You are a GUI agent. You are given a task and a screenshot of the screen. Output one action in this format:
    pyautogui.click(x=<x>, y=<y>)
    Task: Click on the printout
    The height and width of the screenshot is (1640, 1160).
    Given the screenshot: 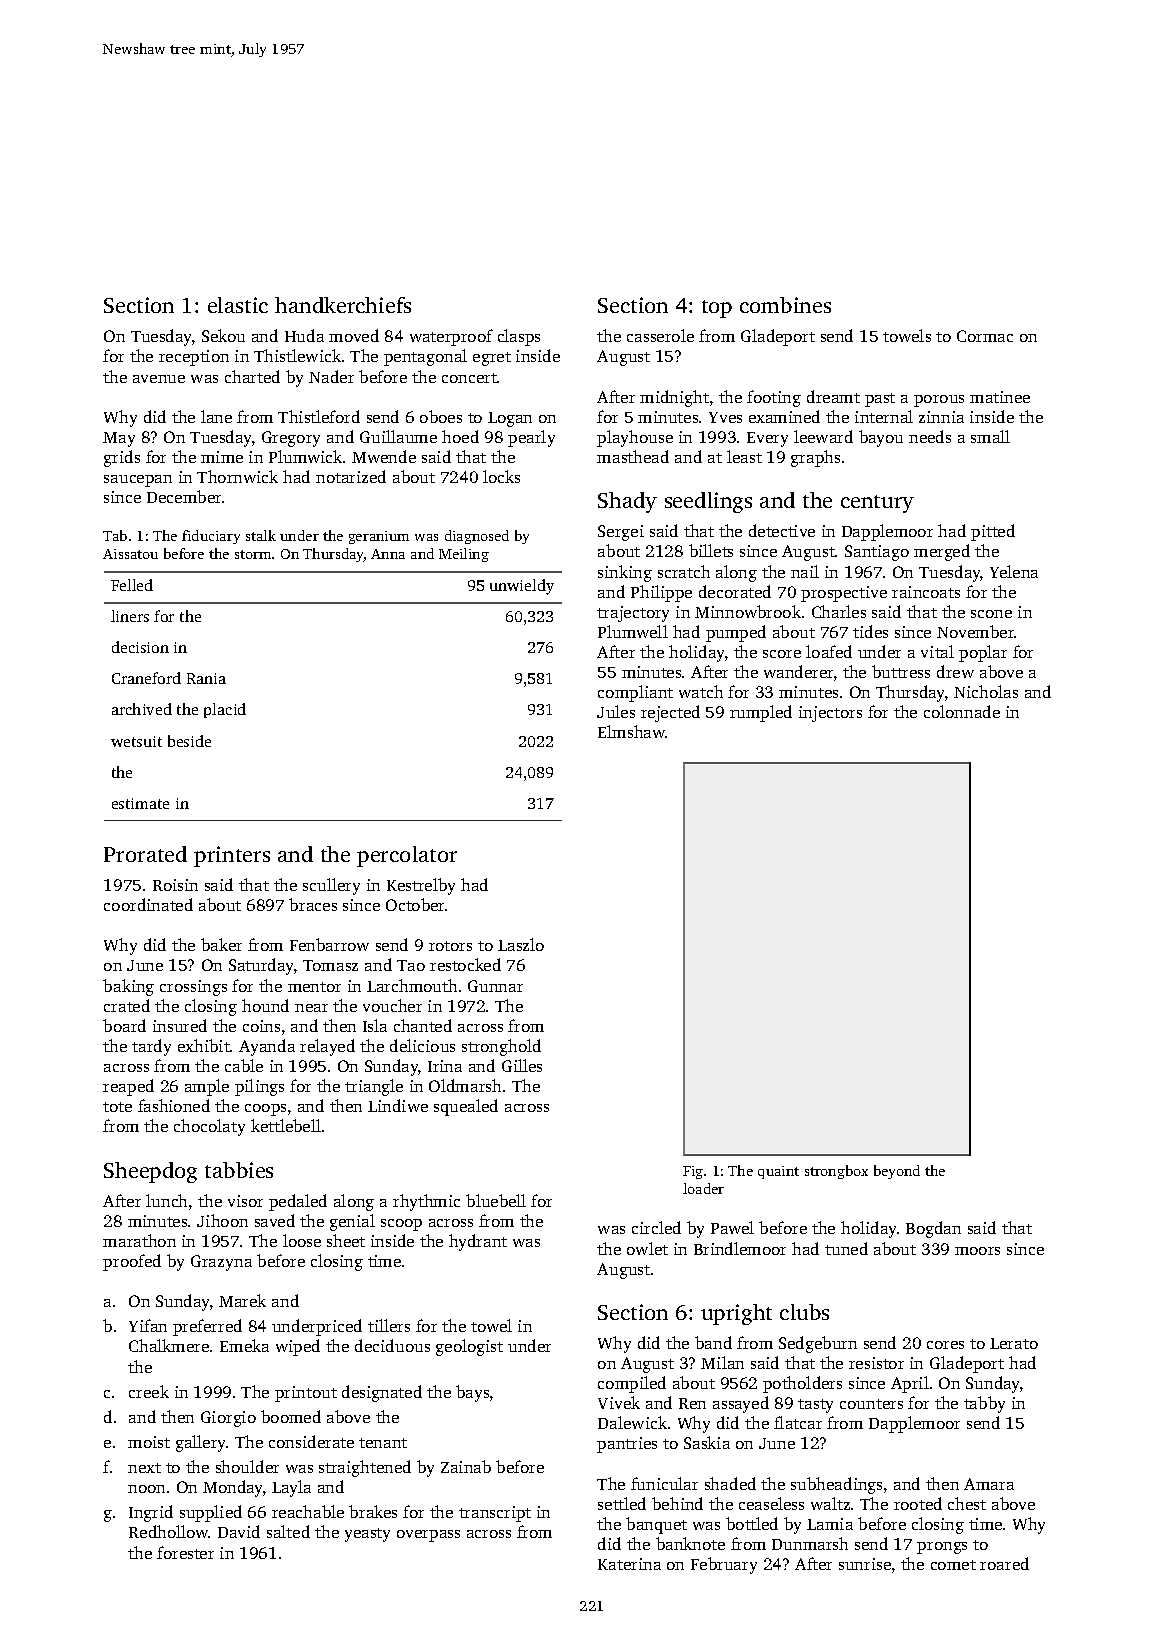 What is the action you would take?
    pyautogui.click(x=306, y=1394)
